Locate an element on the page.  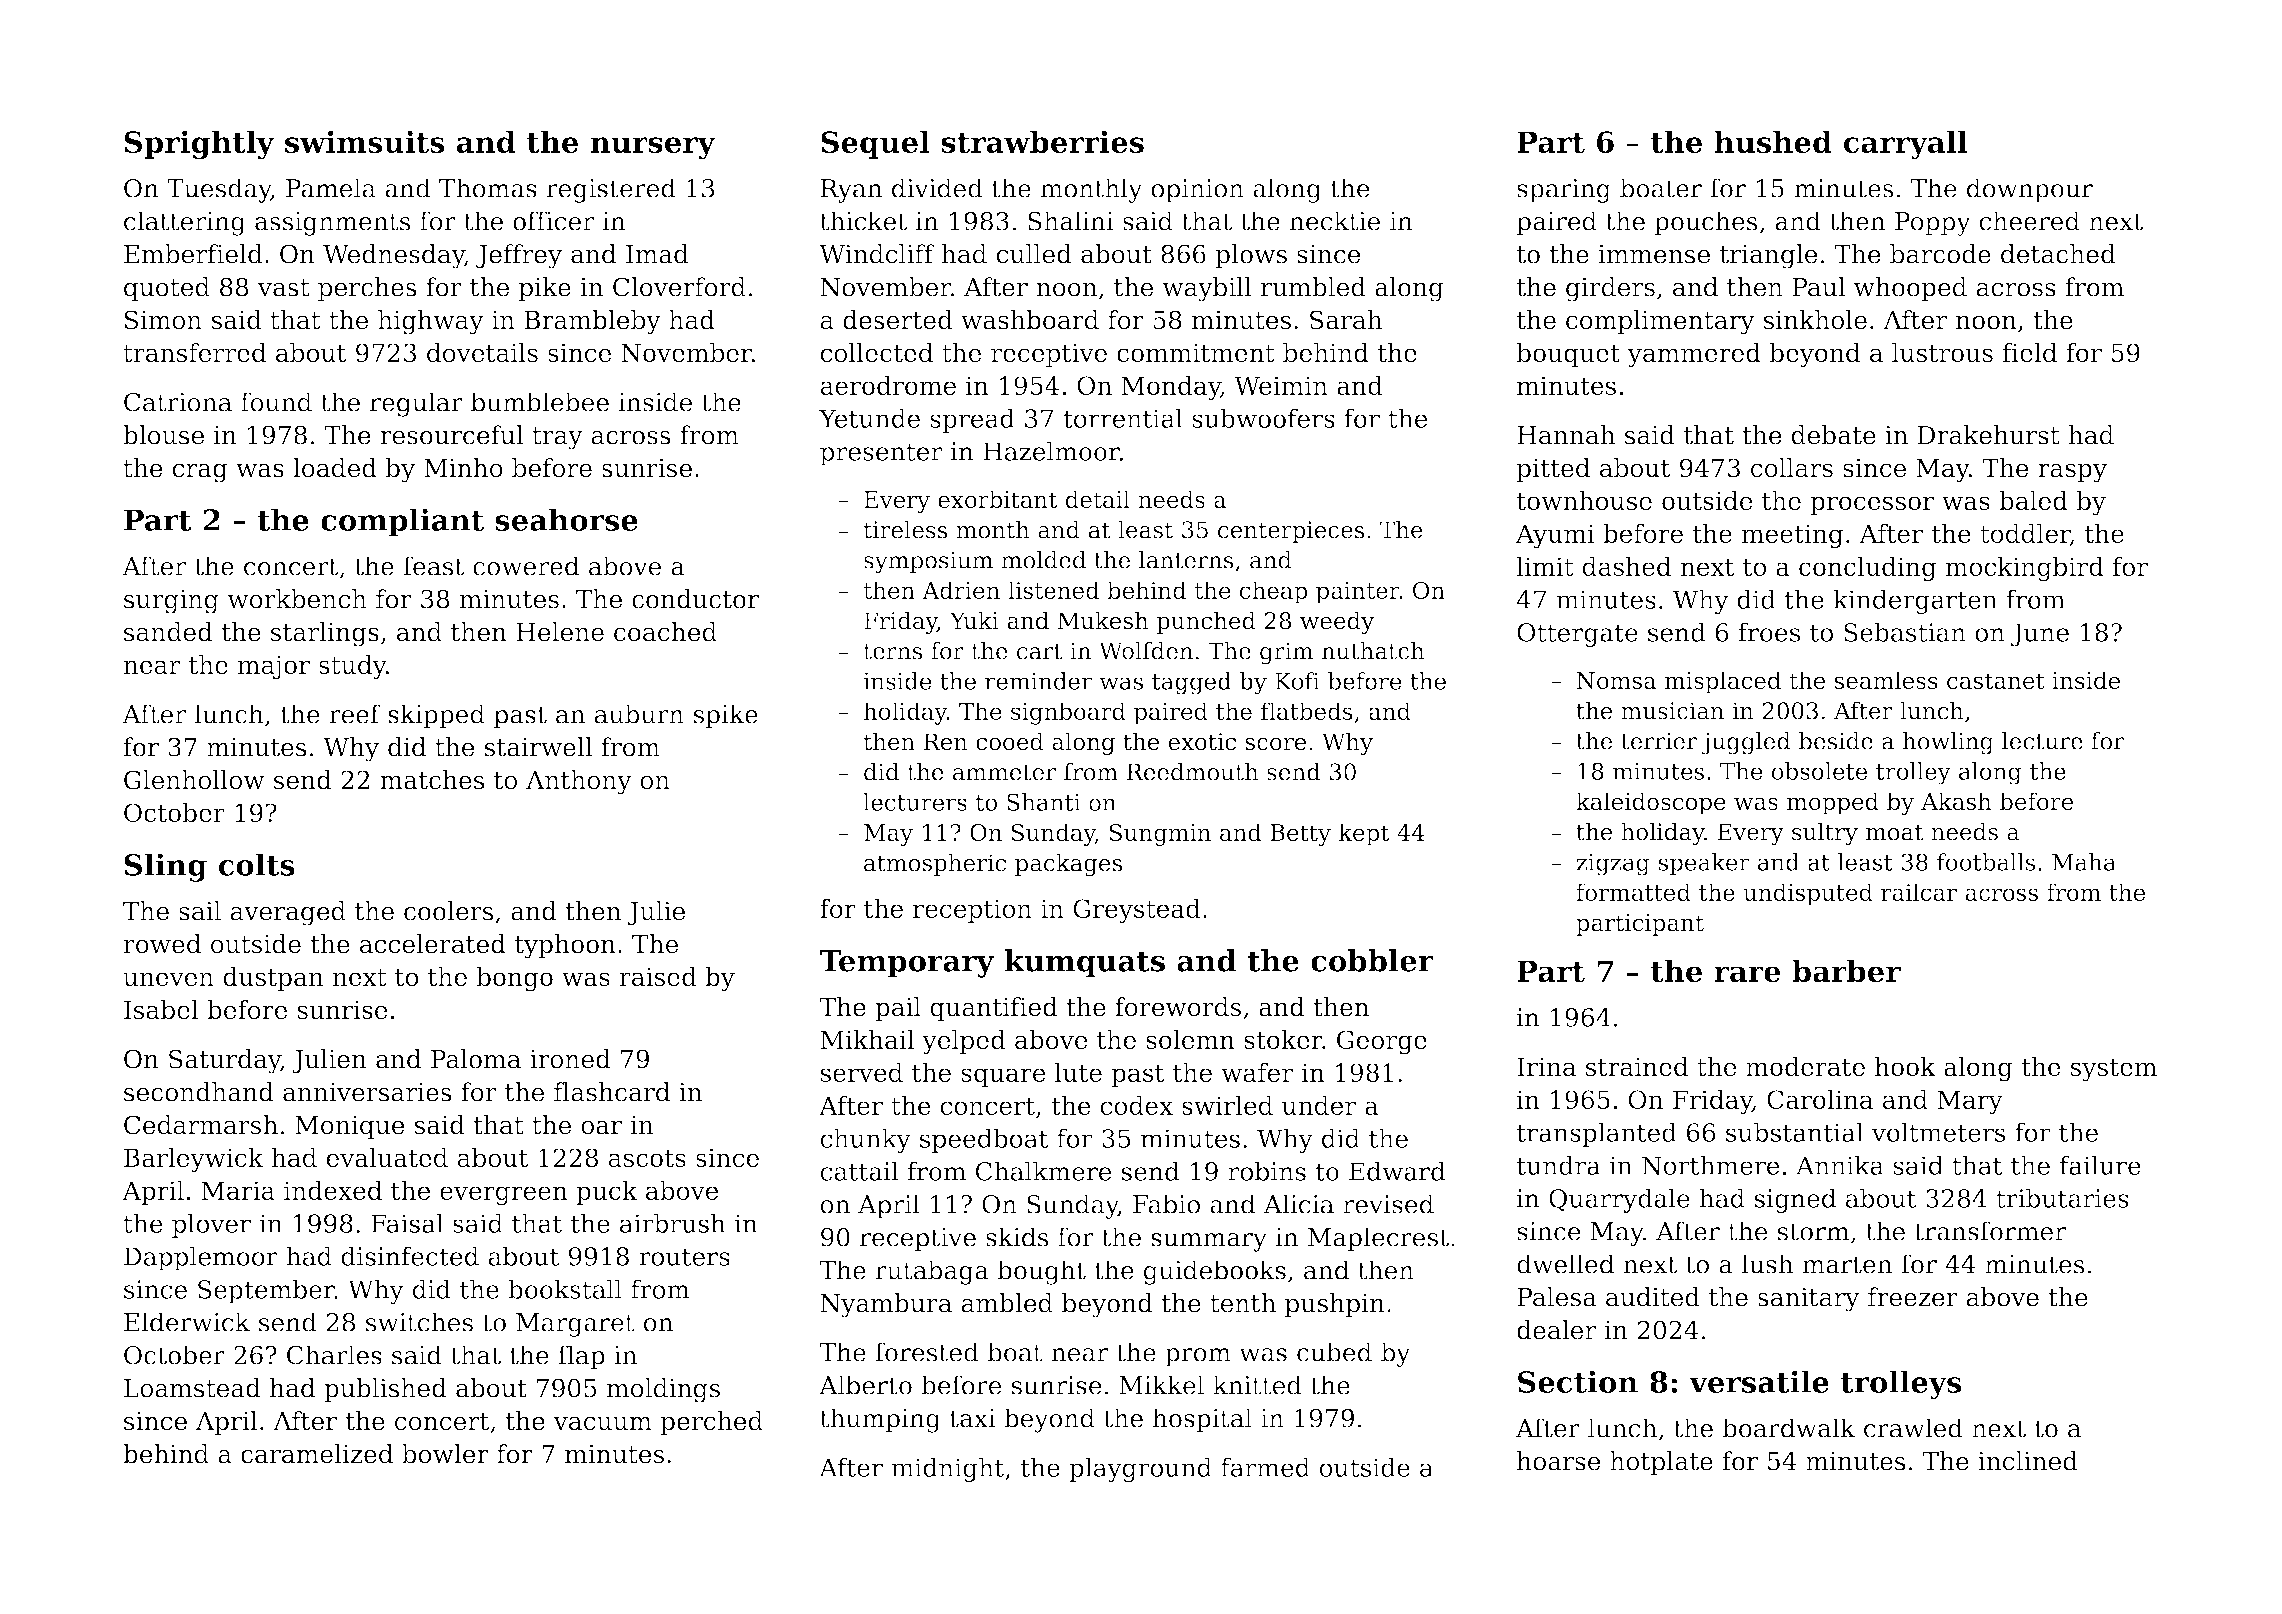
reminder is located at coordinates (1038, 681).
